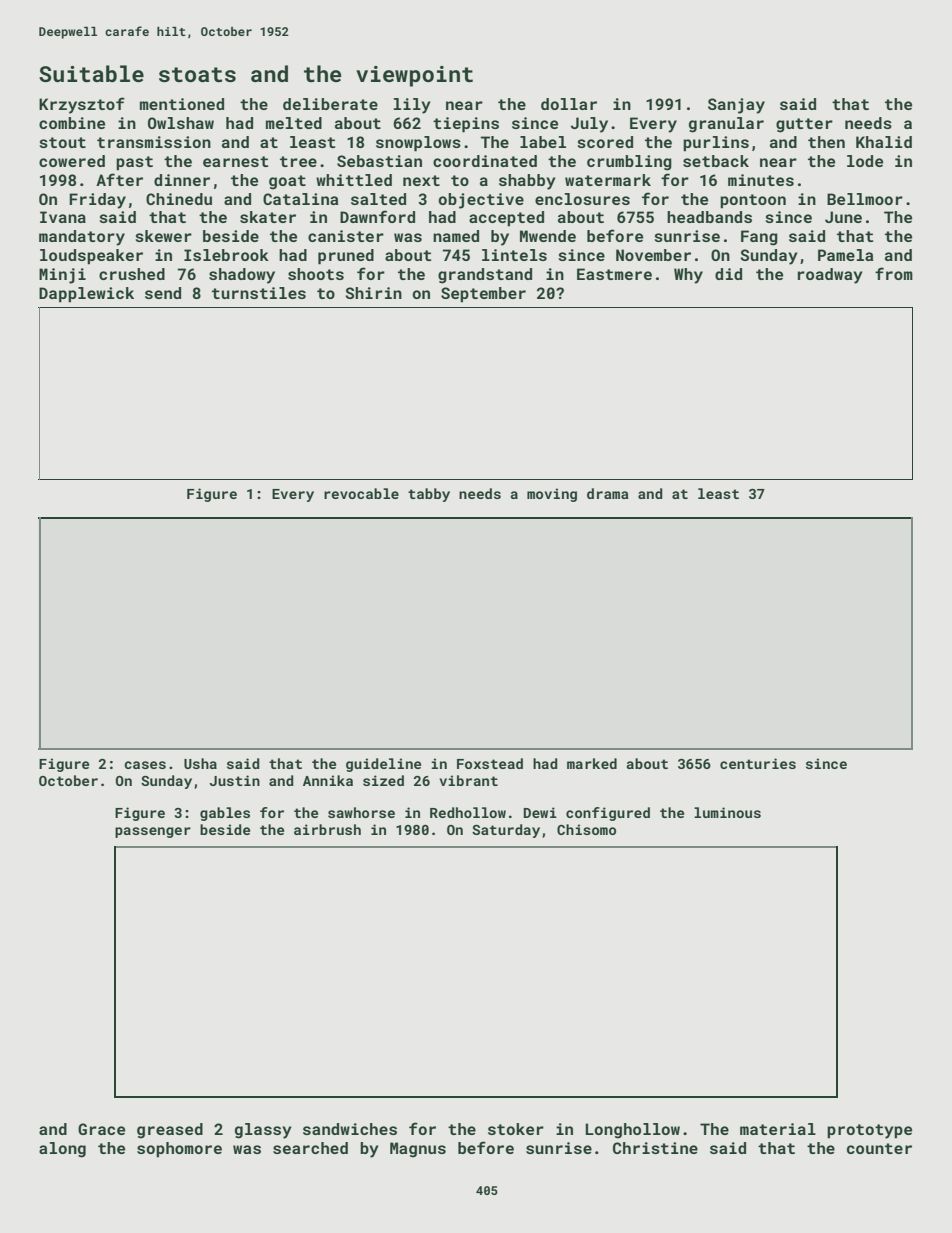  I want to click on Islebrook, so click(226, 255).
